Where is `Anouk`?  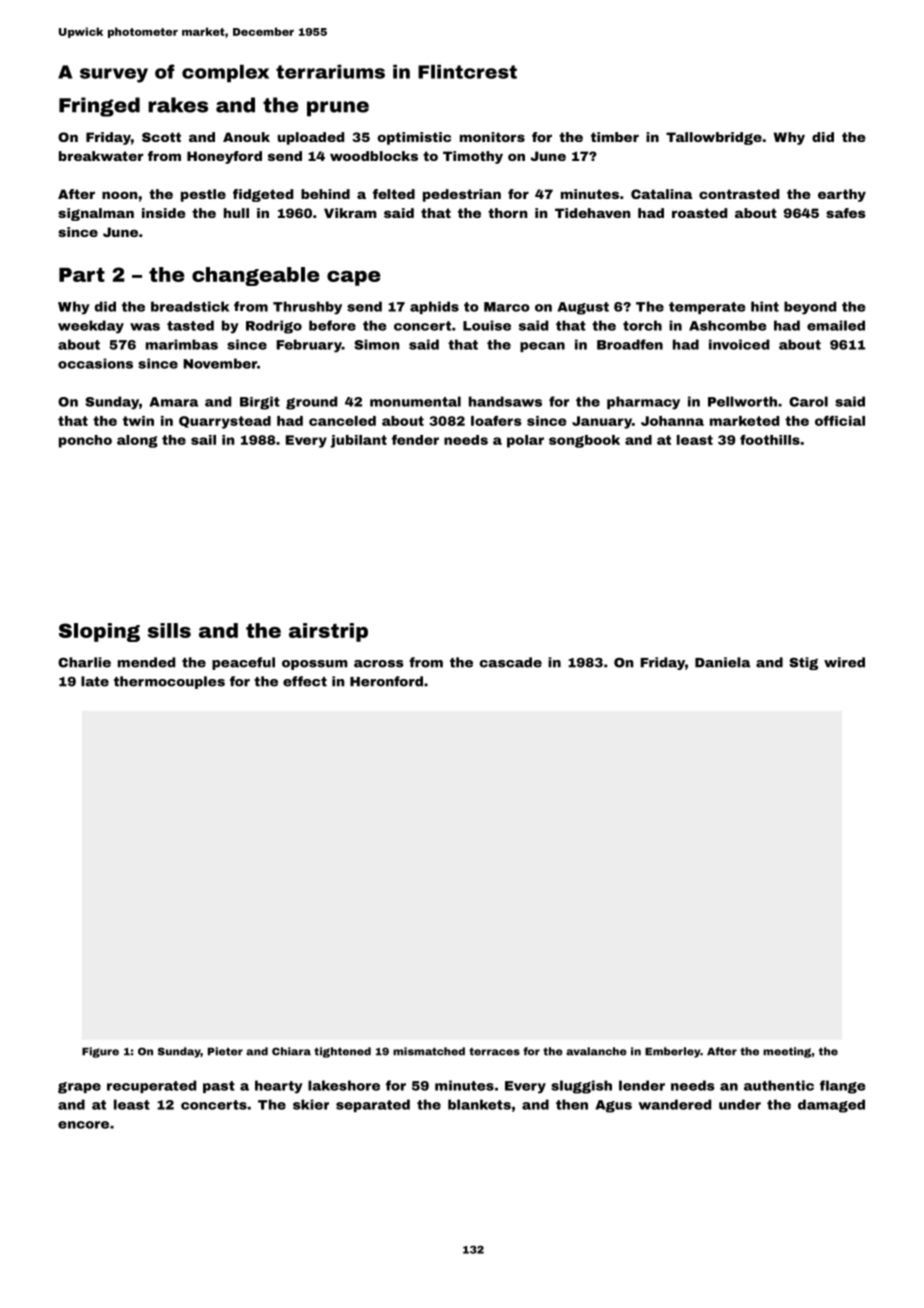
Anouk is located at coordinates (246, 137).
